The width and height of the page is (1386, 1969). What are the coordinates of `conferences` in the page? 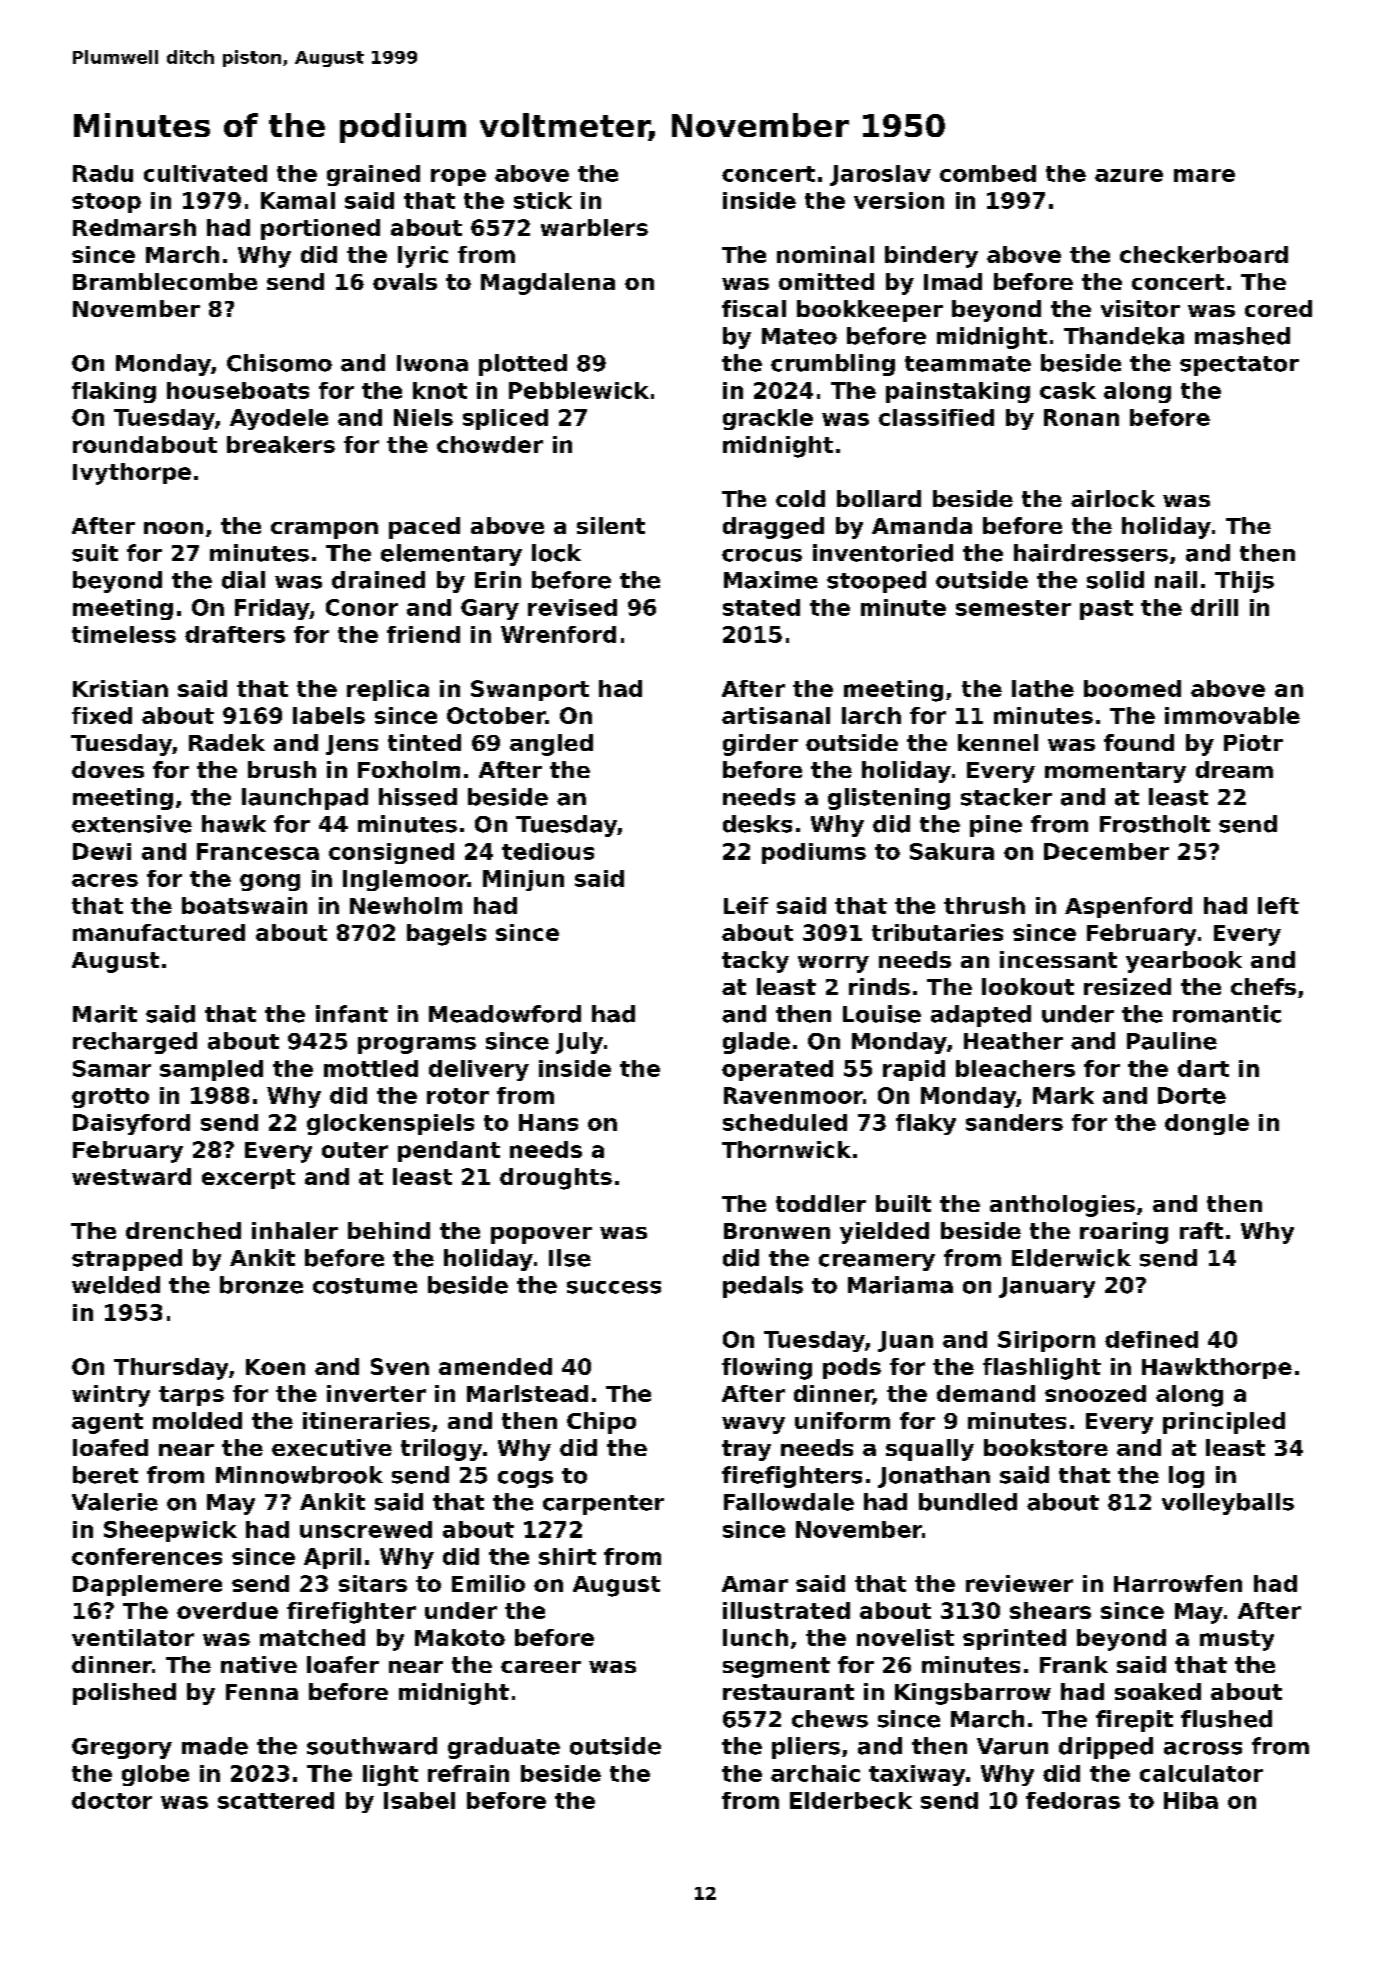 It's located at (147, 1556).
